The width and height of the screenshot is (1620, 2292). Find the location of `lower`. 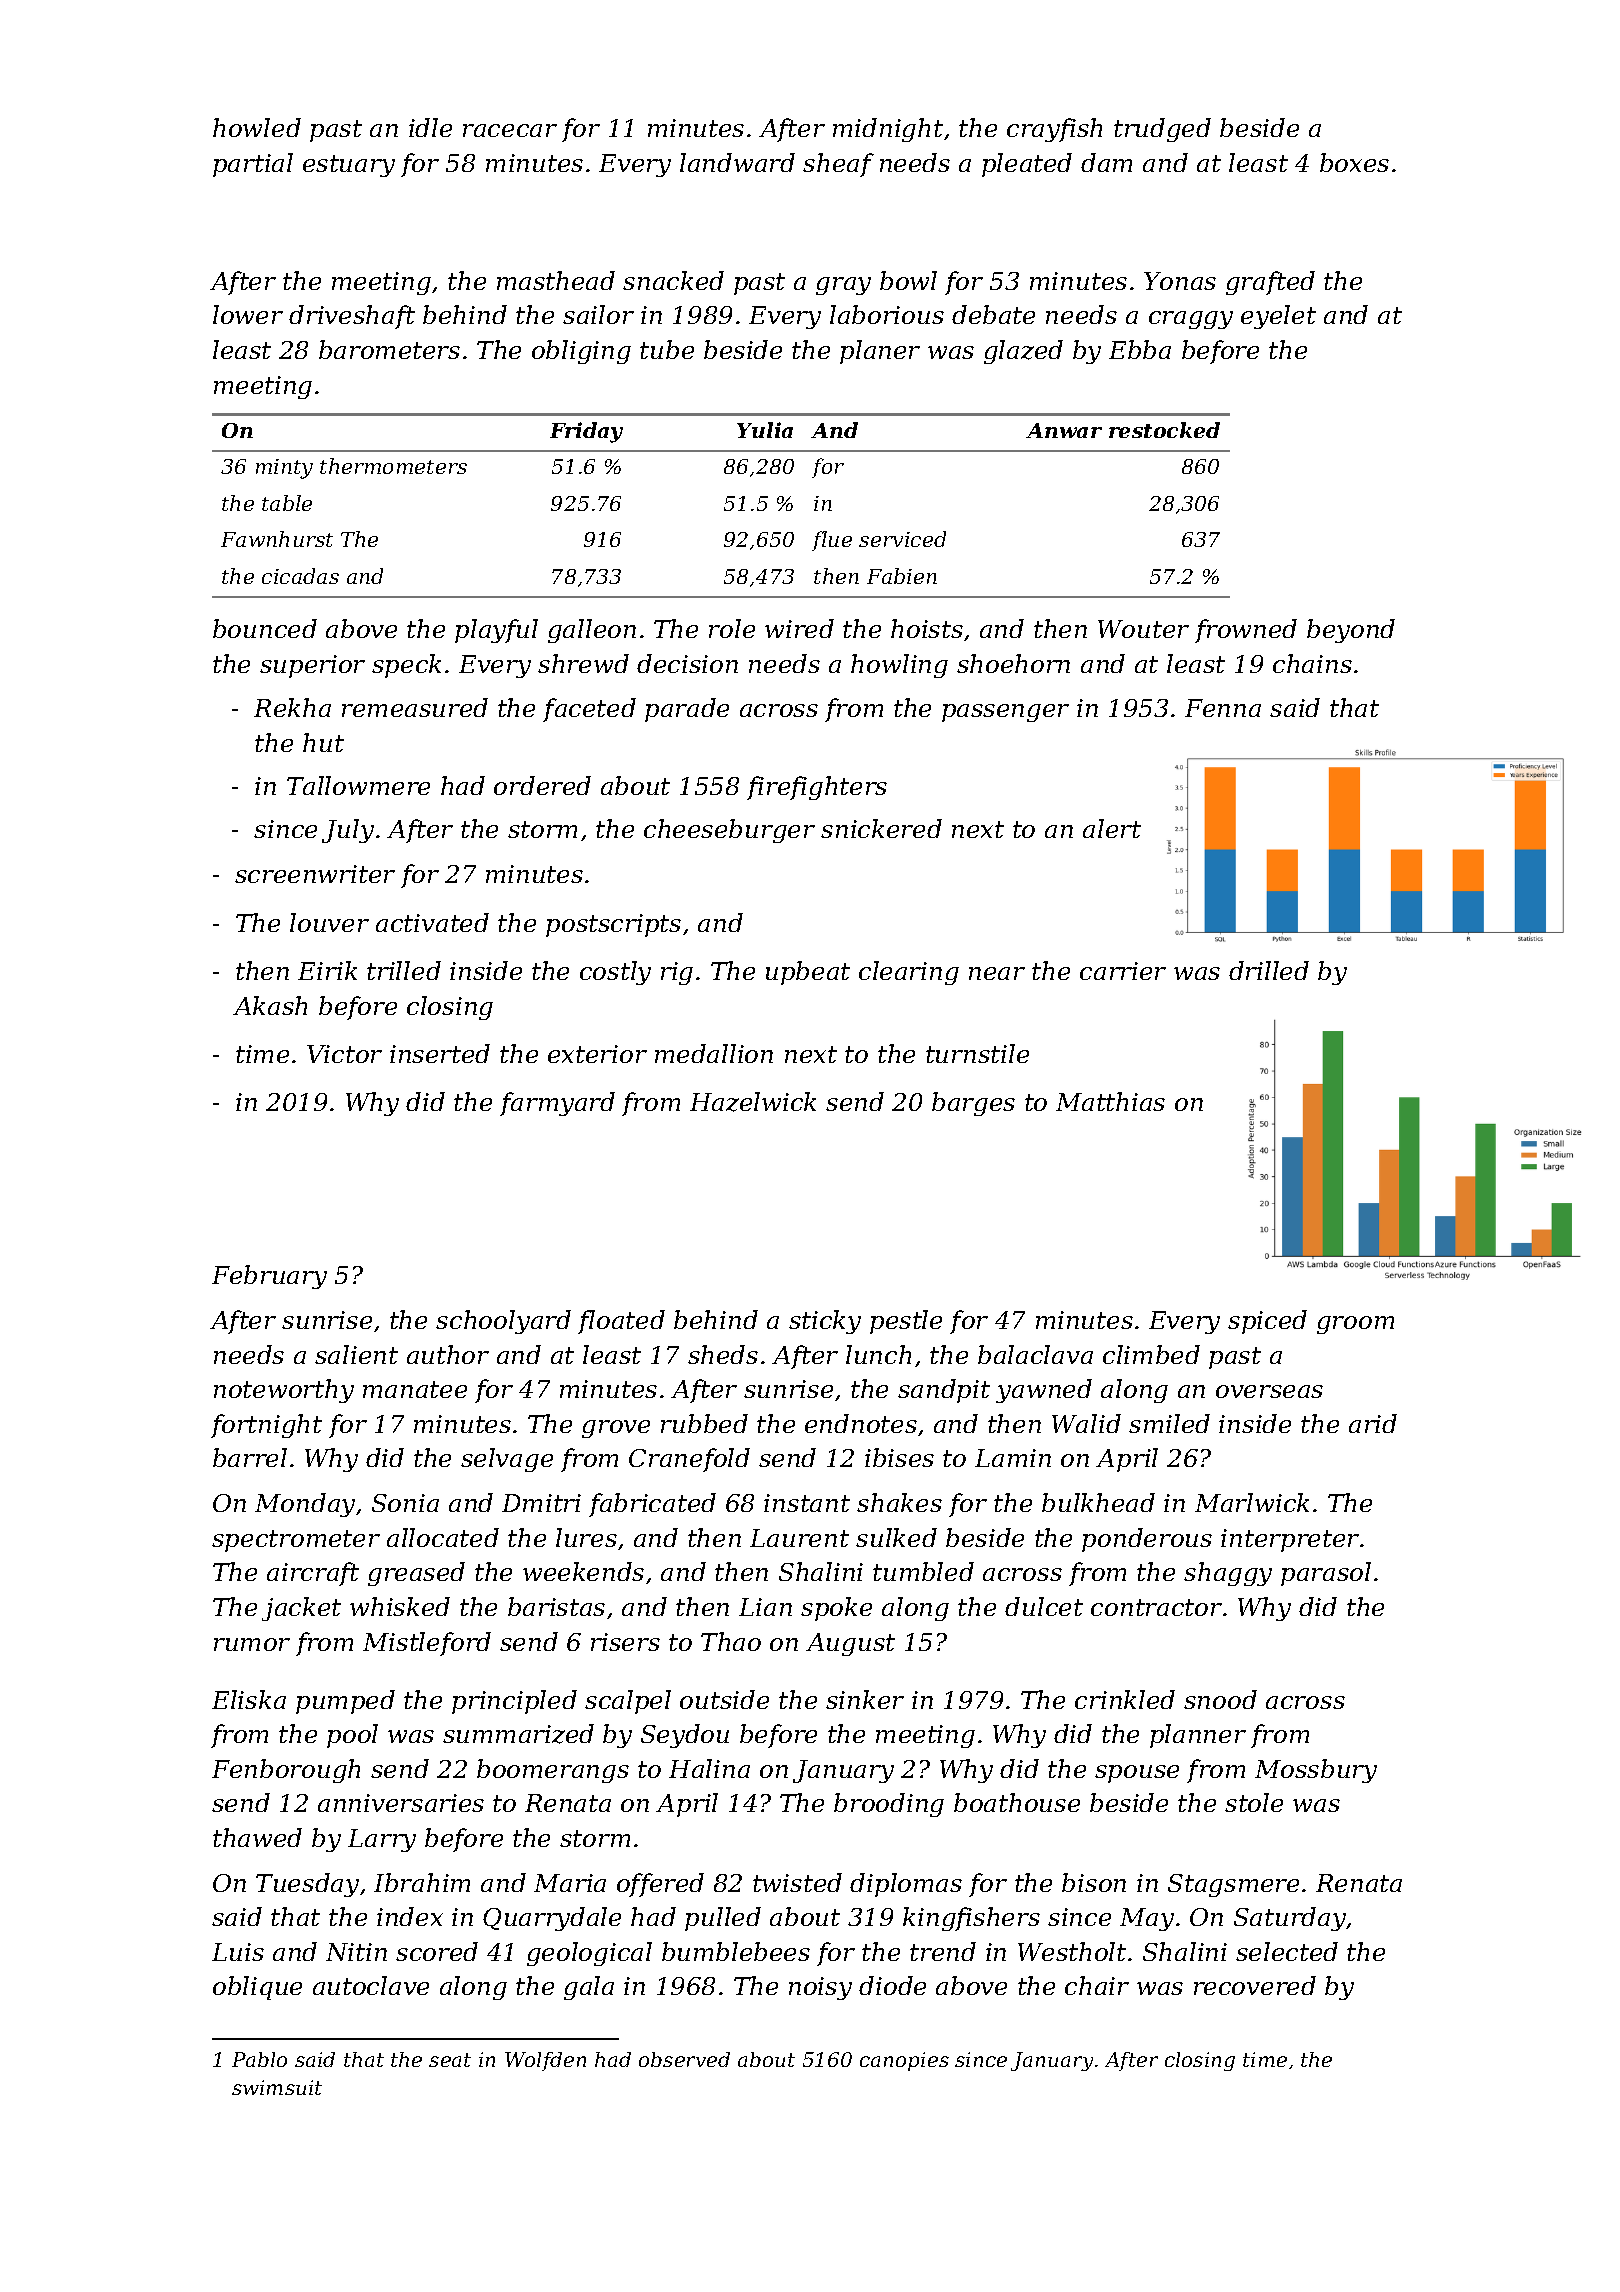

lower is located at coordinates (248, 314).
